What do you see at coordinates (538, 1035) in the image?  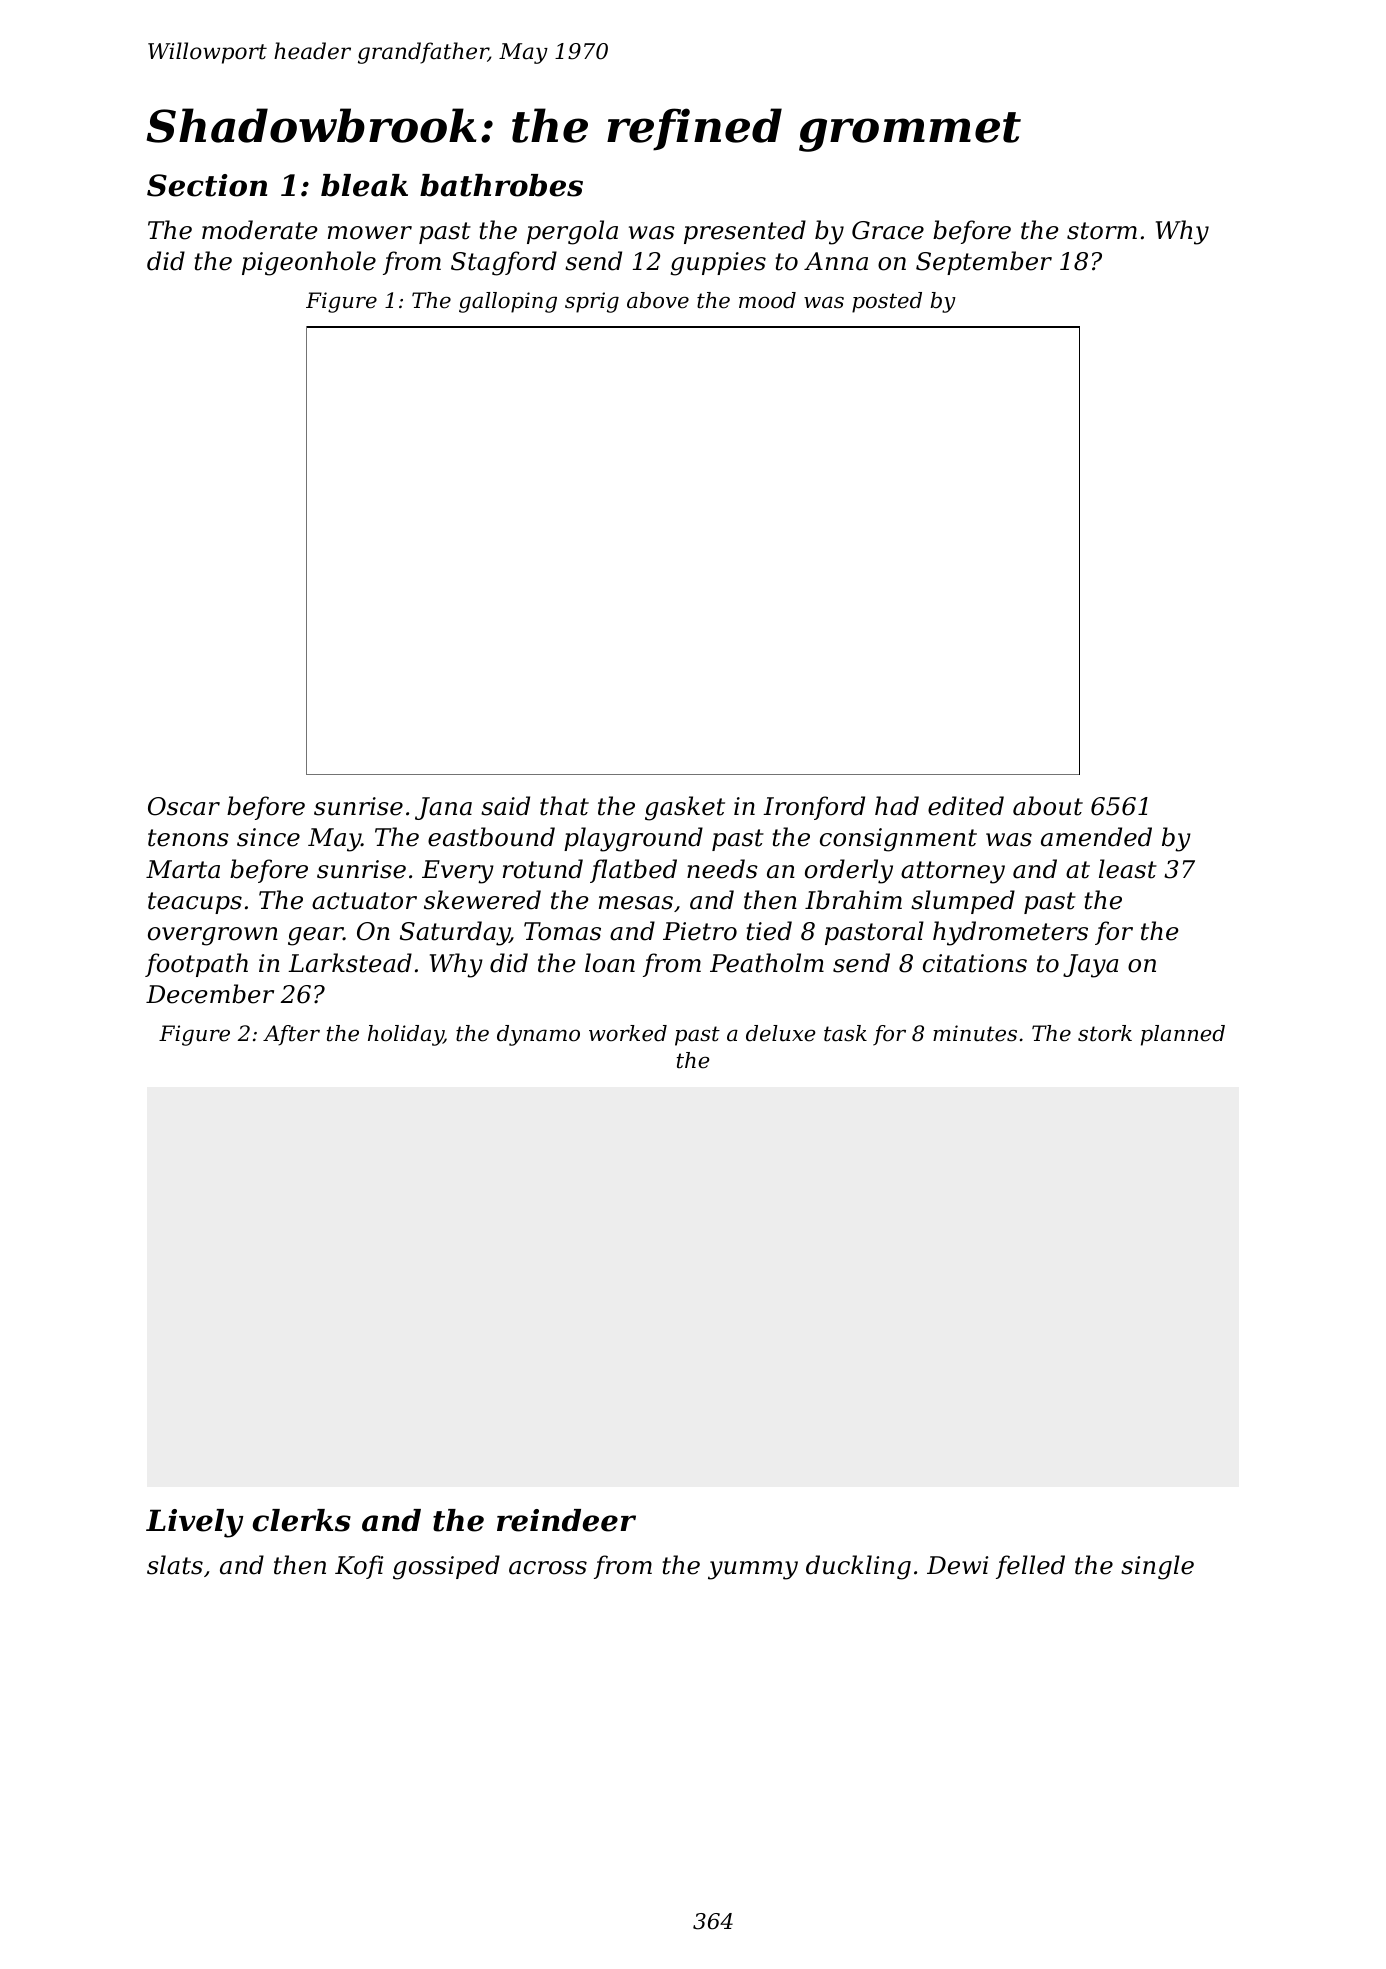 I see `dynamo` at bounding box center [538, 1035].
